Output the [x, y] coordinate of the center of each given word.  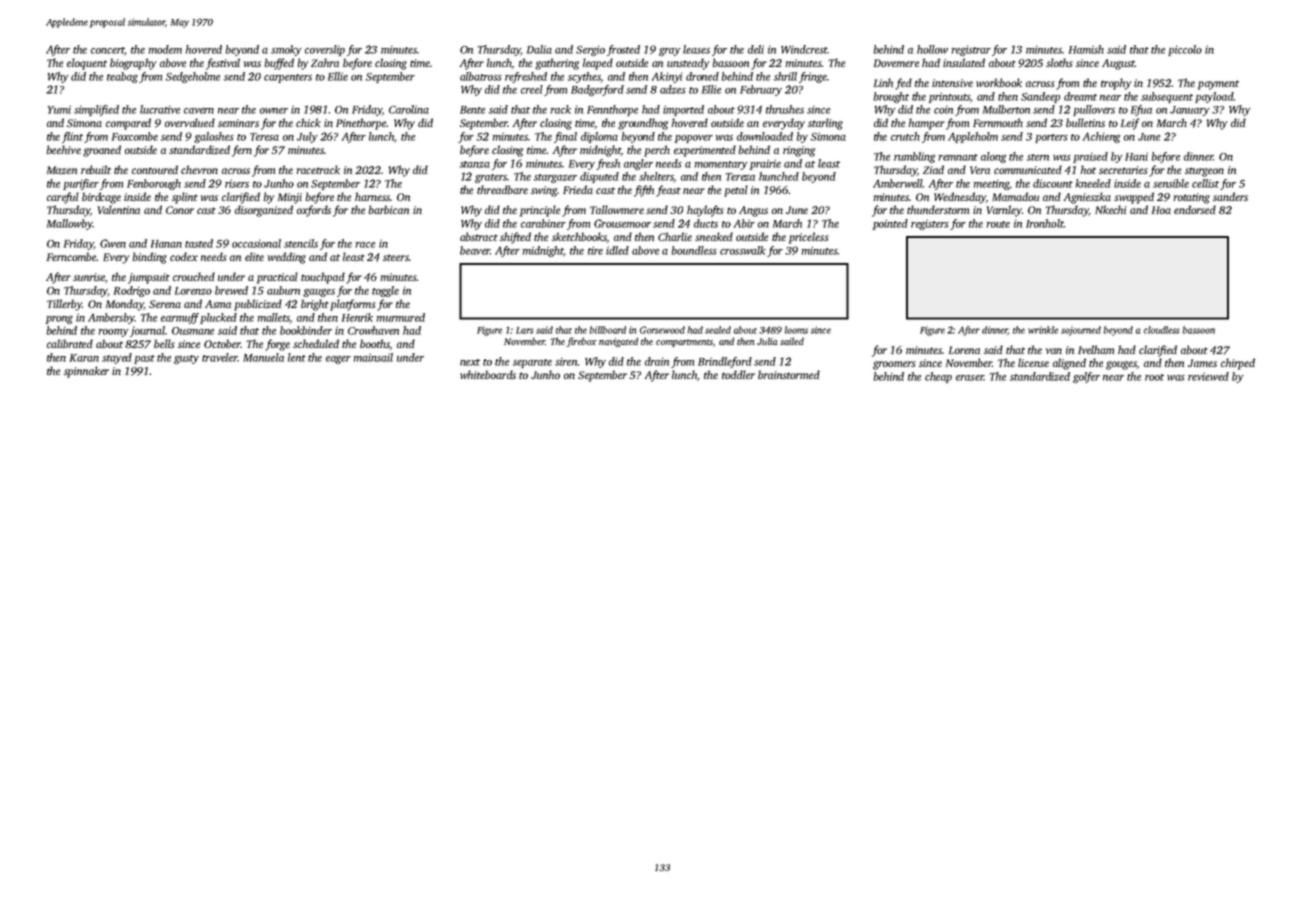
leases [696, 49]
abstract [479, 236]
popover [694, 139]
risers [237, 183]
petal [736, 191]
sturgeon [1204, 172]
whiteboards [488, 374]
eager [338, 360]
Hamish [1086, 49]
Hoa [1161, 210]
